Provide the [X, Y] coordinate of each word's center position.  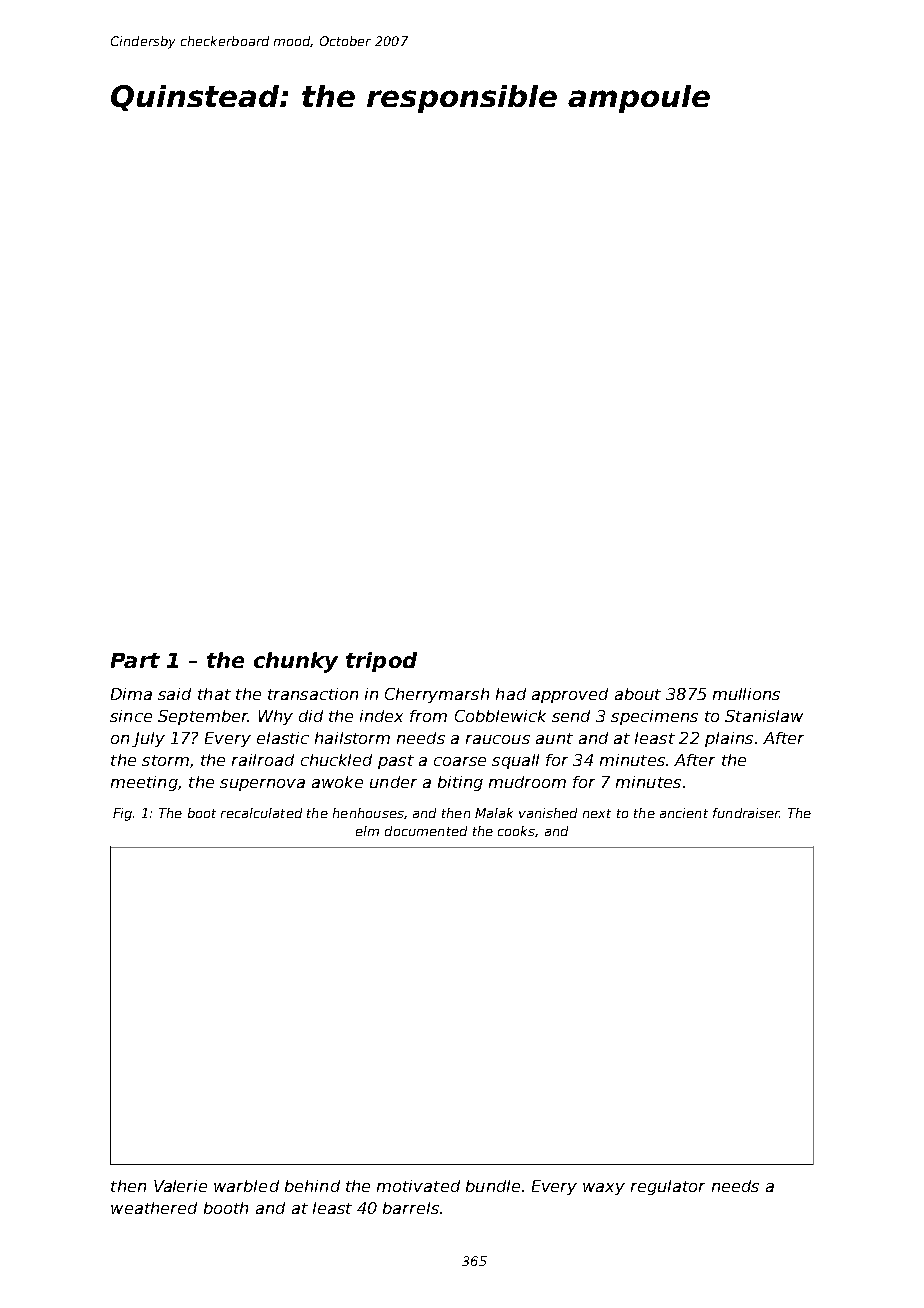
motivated [418, 1186]
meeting [144, 783]
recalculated [261, 813]
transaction [313, 694]
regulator [668, 1187]
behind [312, 1186]
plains [729, 739]
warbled [246, 1186]
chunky [296, 662]
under [393, 782]
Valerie [180, 1186]
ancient [684, 813]
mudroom [527, 782]
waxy [604, 1189]
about [638, 694]
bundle [493, 1186]
